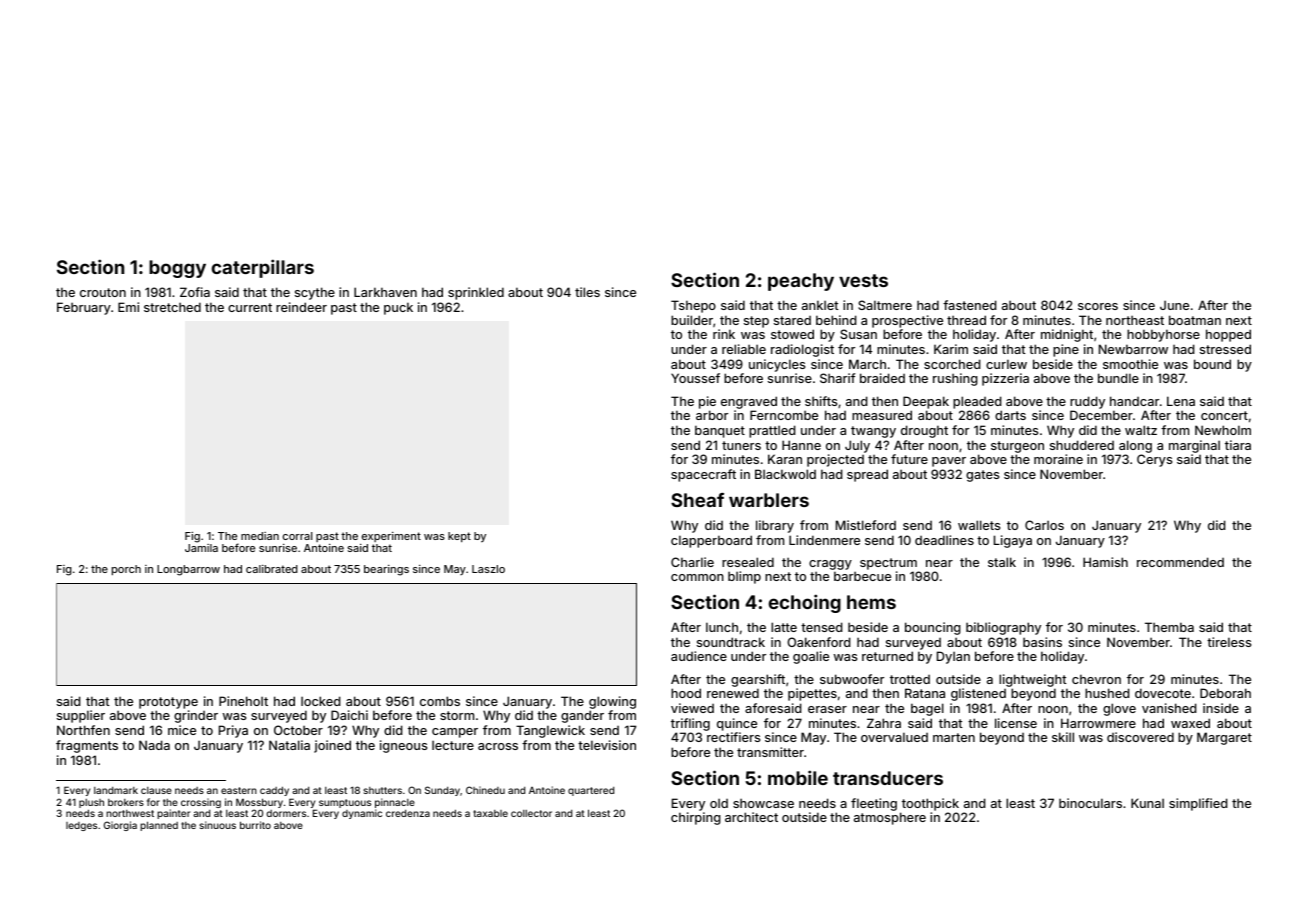 The image size is (1308, 924). I want to click on tiles, so click(587, 292).
